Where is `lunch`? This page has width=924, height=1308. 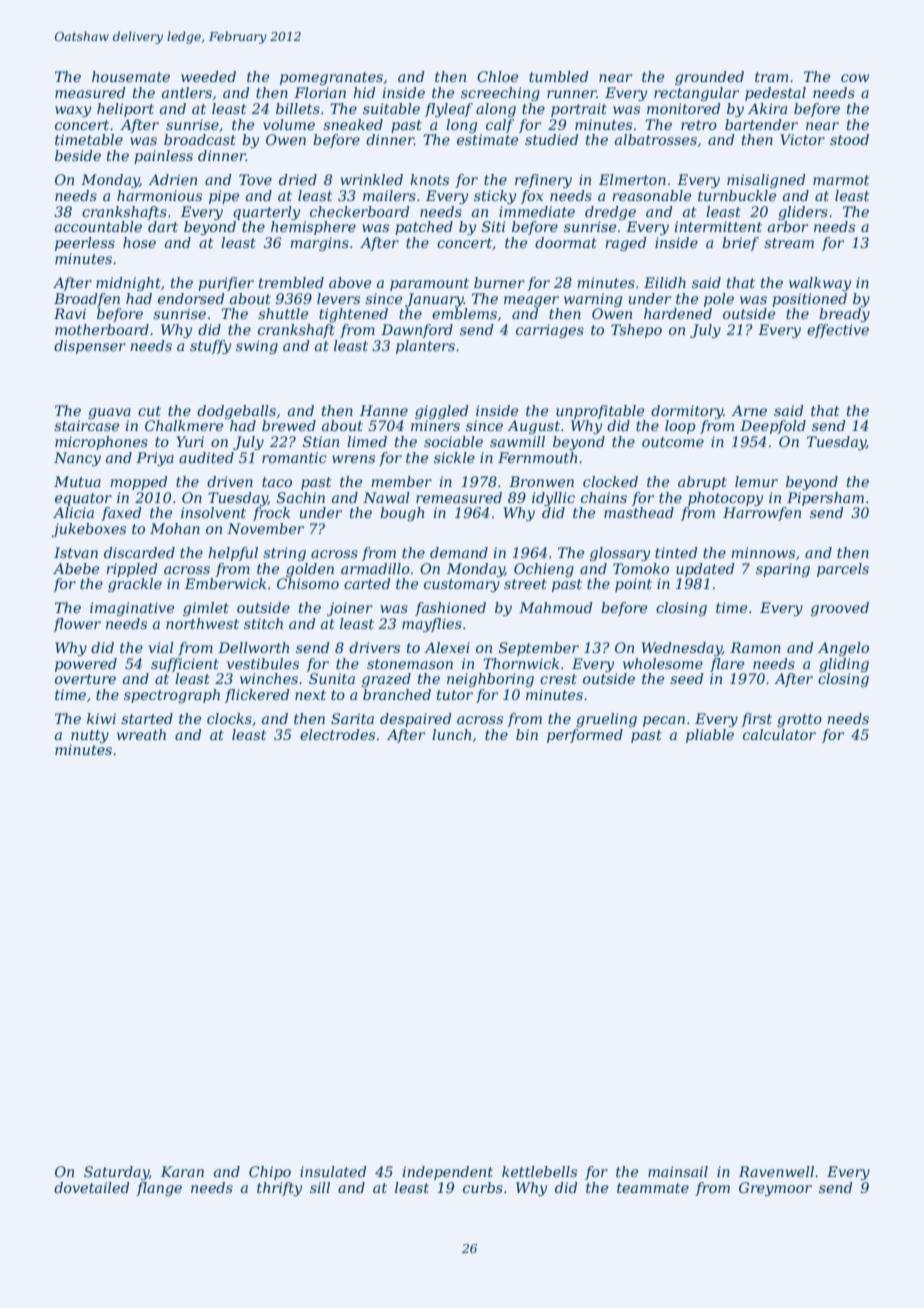 lunch is located at coordinates (451, 734).
